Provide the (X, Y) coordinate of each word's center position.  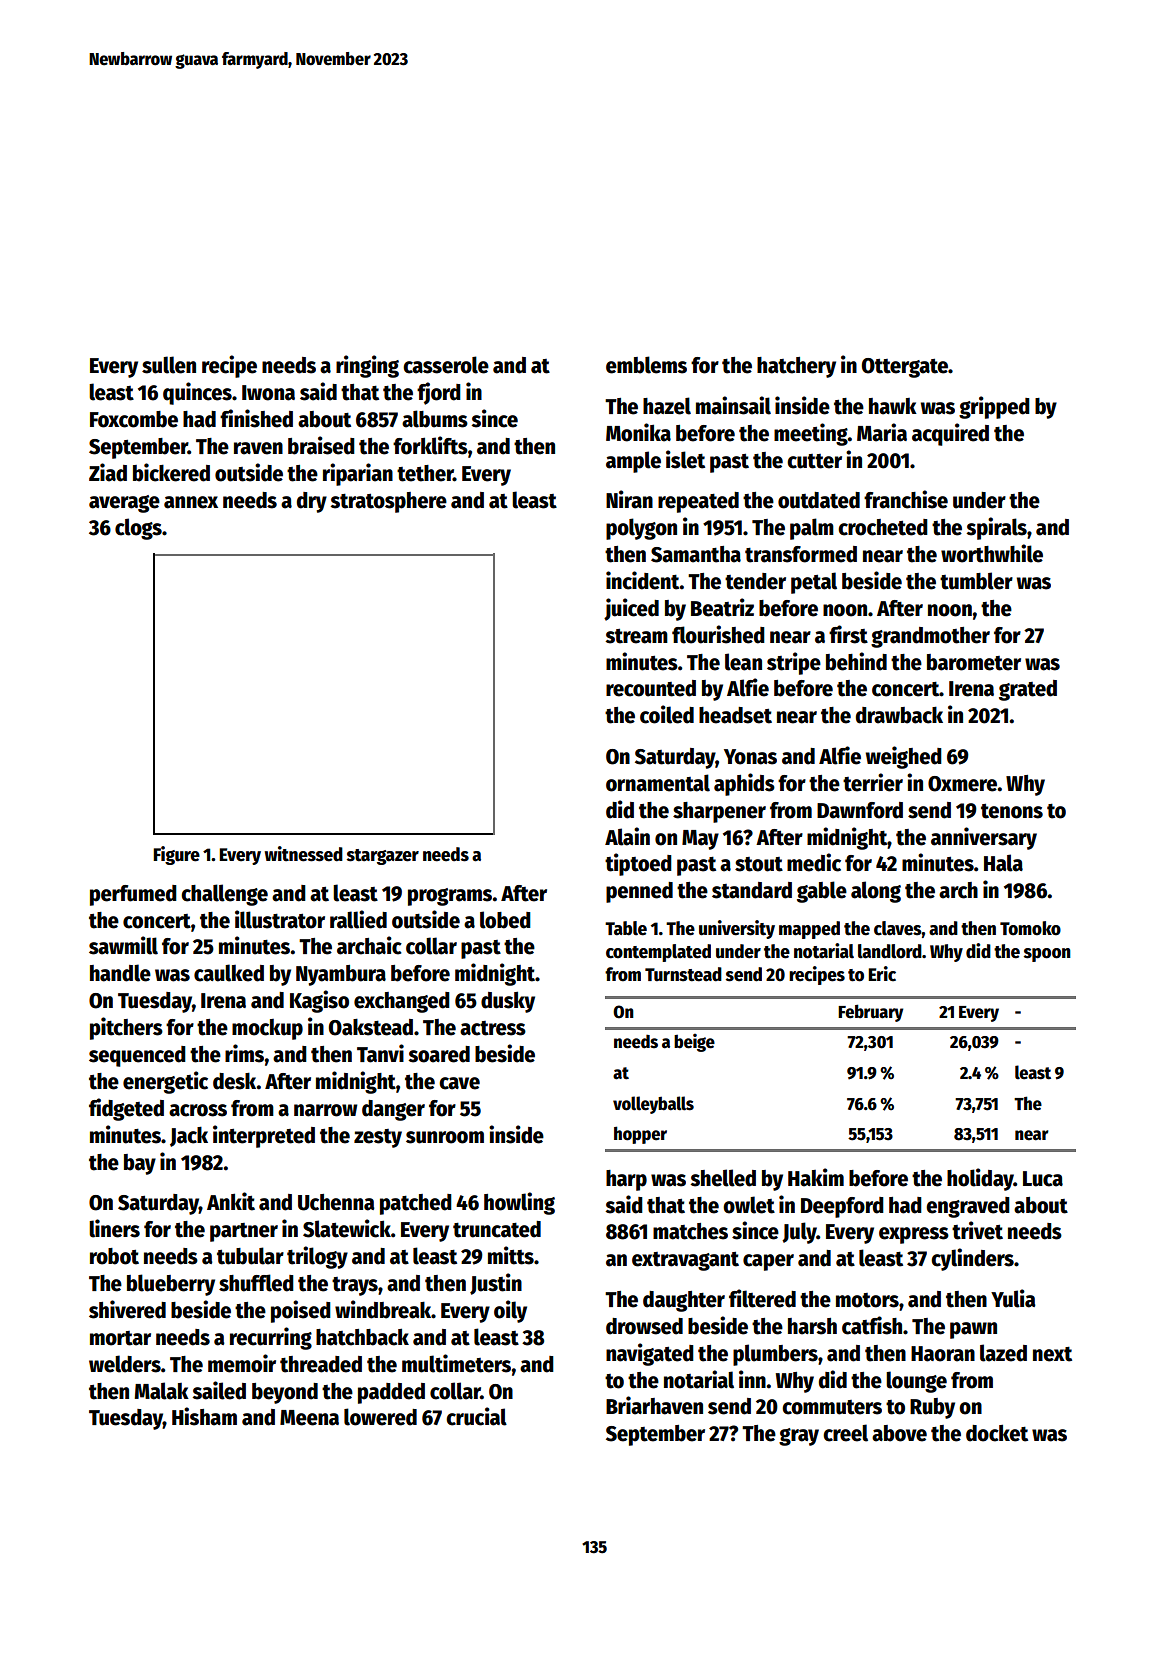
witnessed (304, 854)
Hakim (816, 1177)
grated (1028, 690)
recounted (651, 688)
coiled (667, 714)
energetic (165, 1082)
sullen (169, 365)
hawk (893, 406)
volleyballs (653, 1105)
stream (636, 636)
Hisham (204, 1416)
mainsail (733, 405)
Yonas (750, 757)
